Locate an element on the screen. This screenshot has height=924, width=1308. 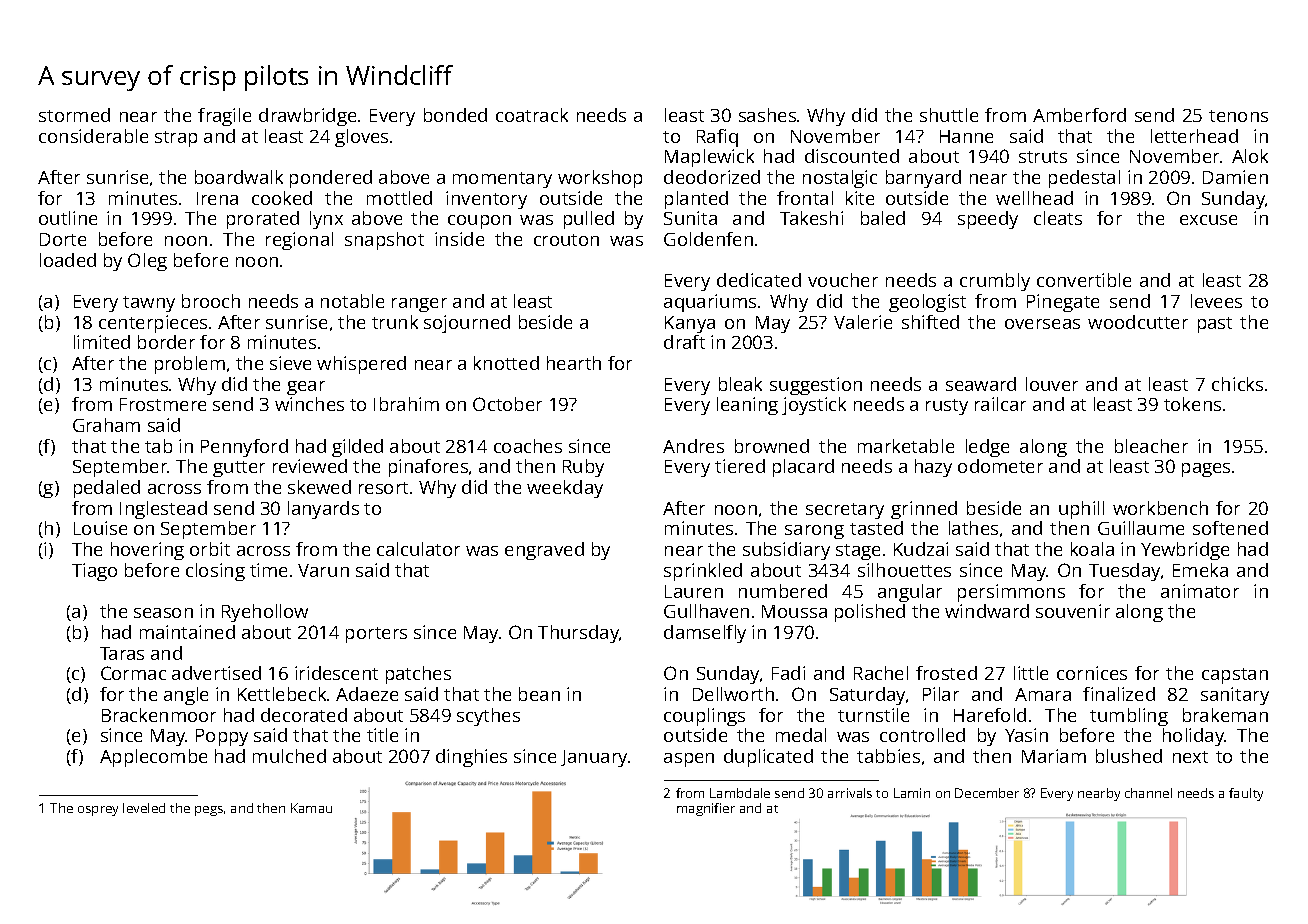
engraved is located at coordinates (544, 551).
